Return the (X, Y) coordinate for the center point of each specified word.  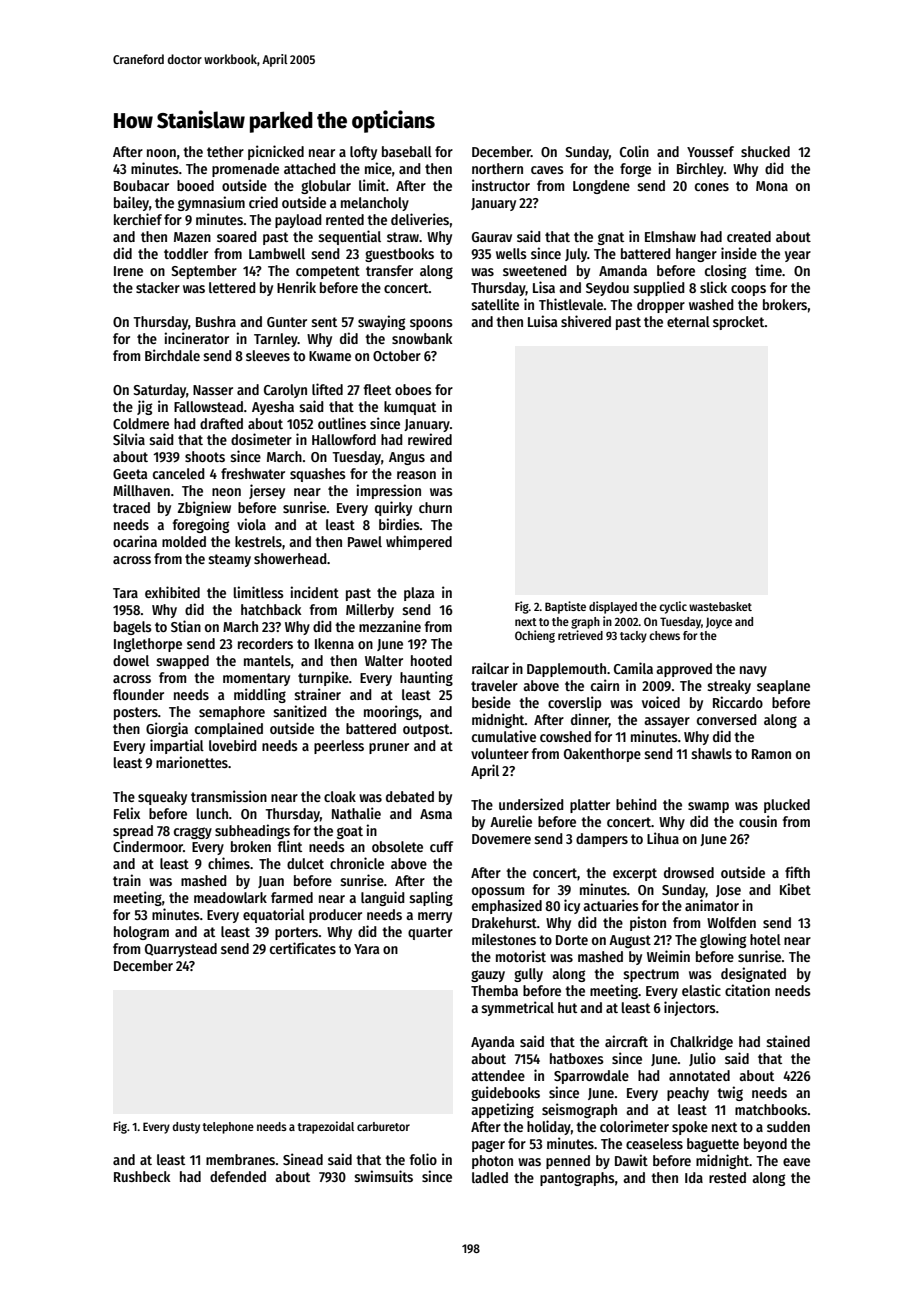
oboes (413, 389)
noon (161, 153)
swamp (708, 807)
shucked (765, 151)
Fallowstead (208, 406)
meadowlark (230, 897)
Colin (634, 151)
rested (727, 1177)
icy (572, 906)
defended (238, 1176)
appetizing (502, 1110)
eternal (688, 321)
